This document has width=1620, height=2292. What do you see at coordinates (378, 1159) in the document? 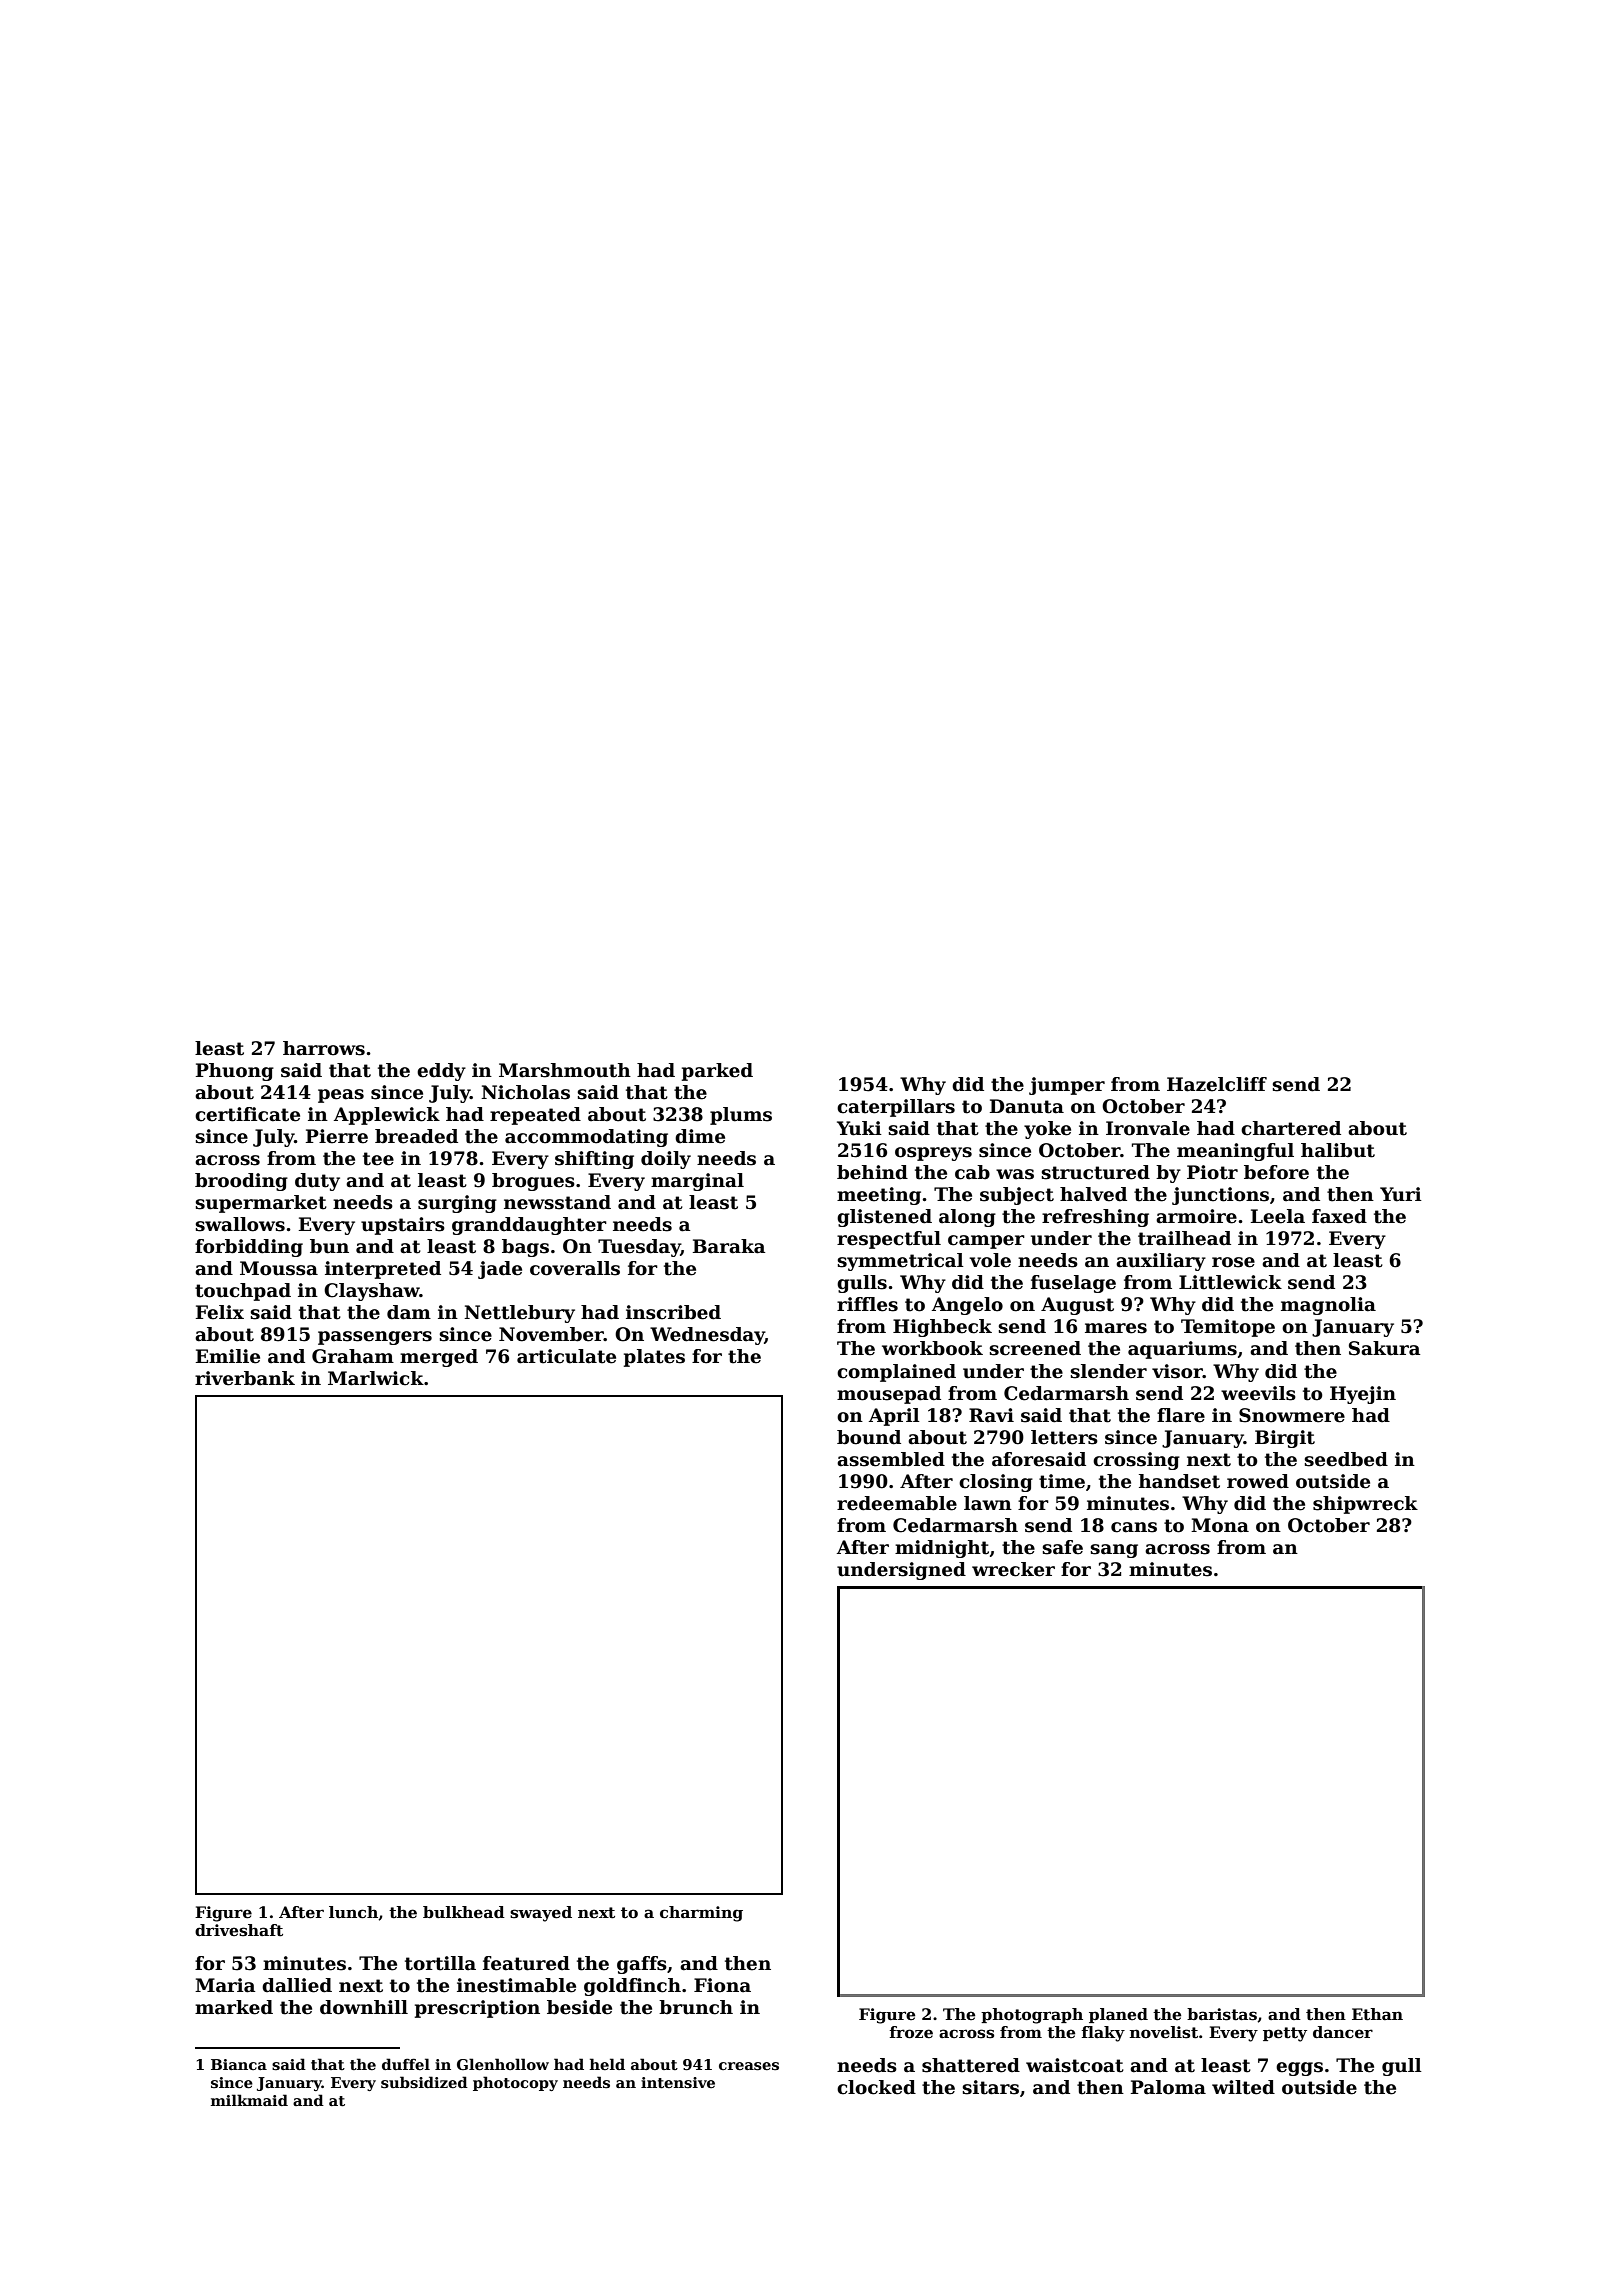
I see `tee` at bounding box center [378, 1159].
